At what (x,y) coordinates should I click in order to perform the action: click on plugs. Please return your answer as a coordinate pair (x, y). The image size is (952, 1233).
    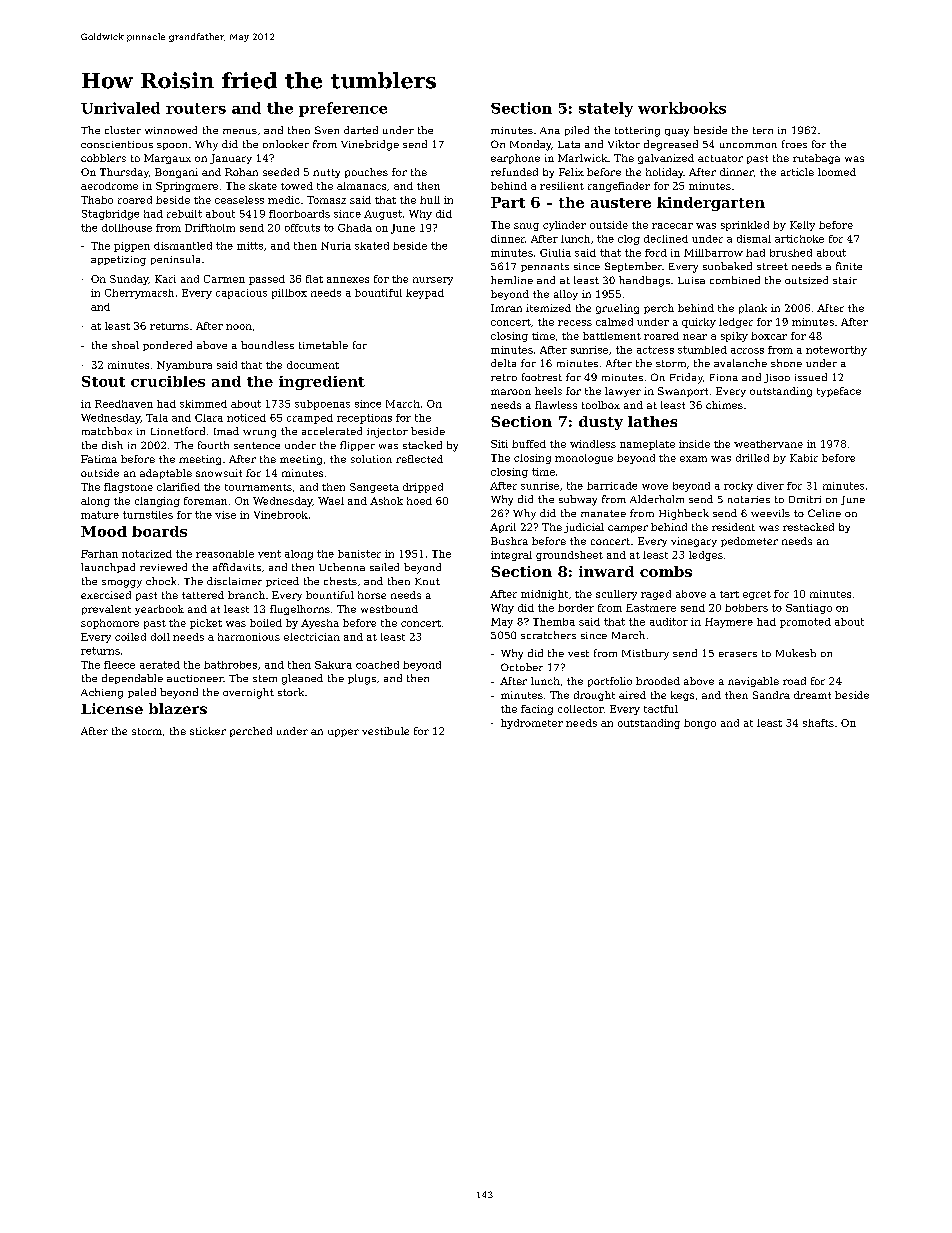
    Looking at the image, I should click on (362, 679).
